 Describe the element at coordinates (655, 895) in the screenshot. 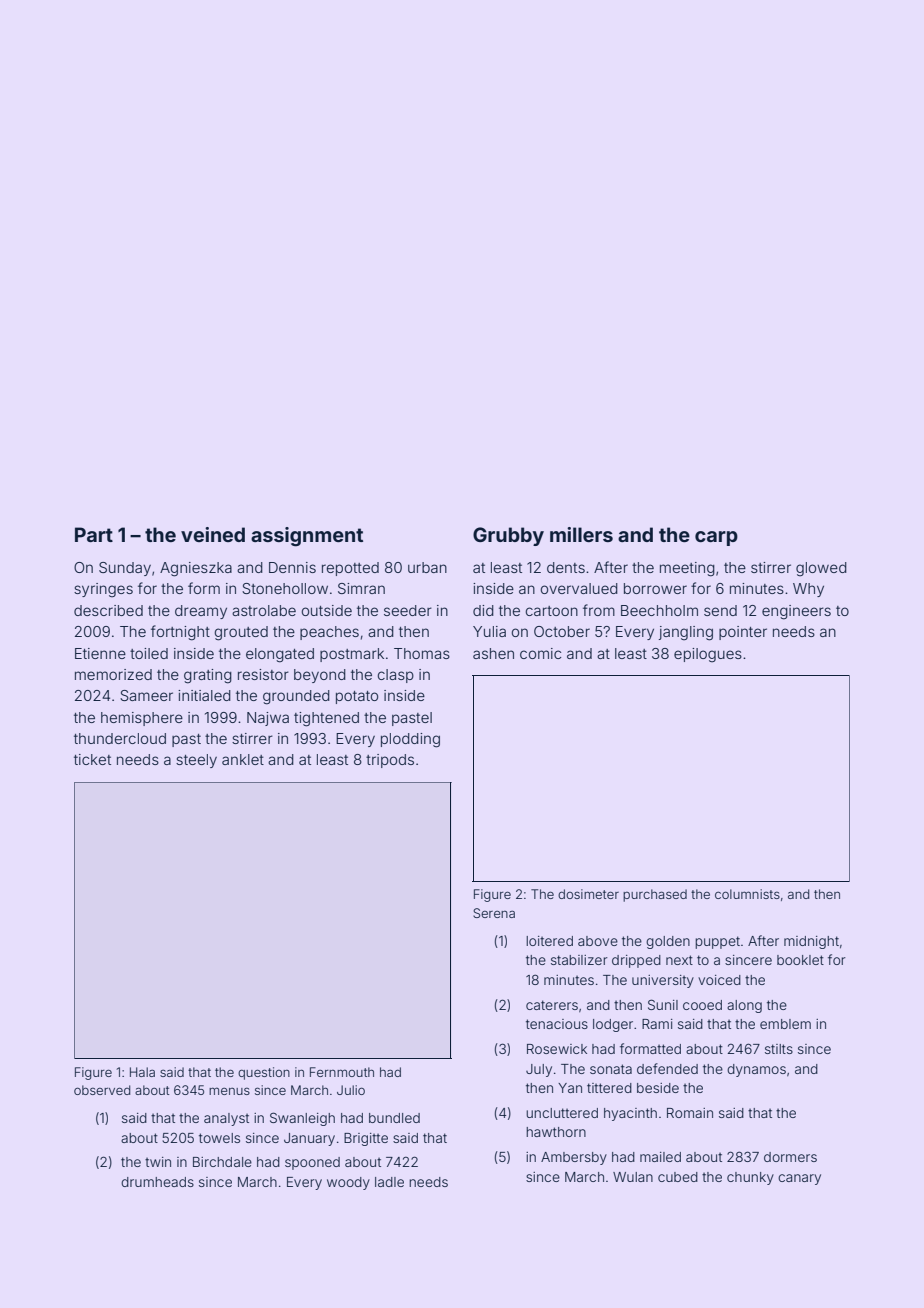

I see `purchased` at that location.
